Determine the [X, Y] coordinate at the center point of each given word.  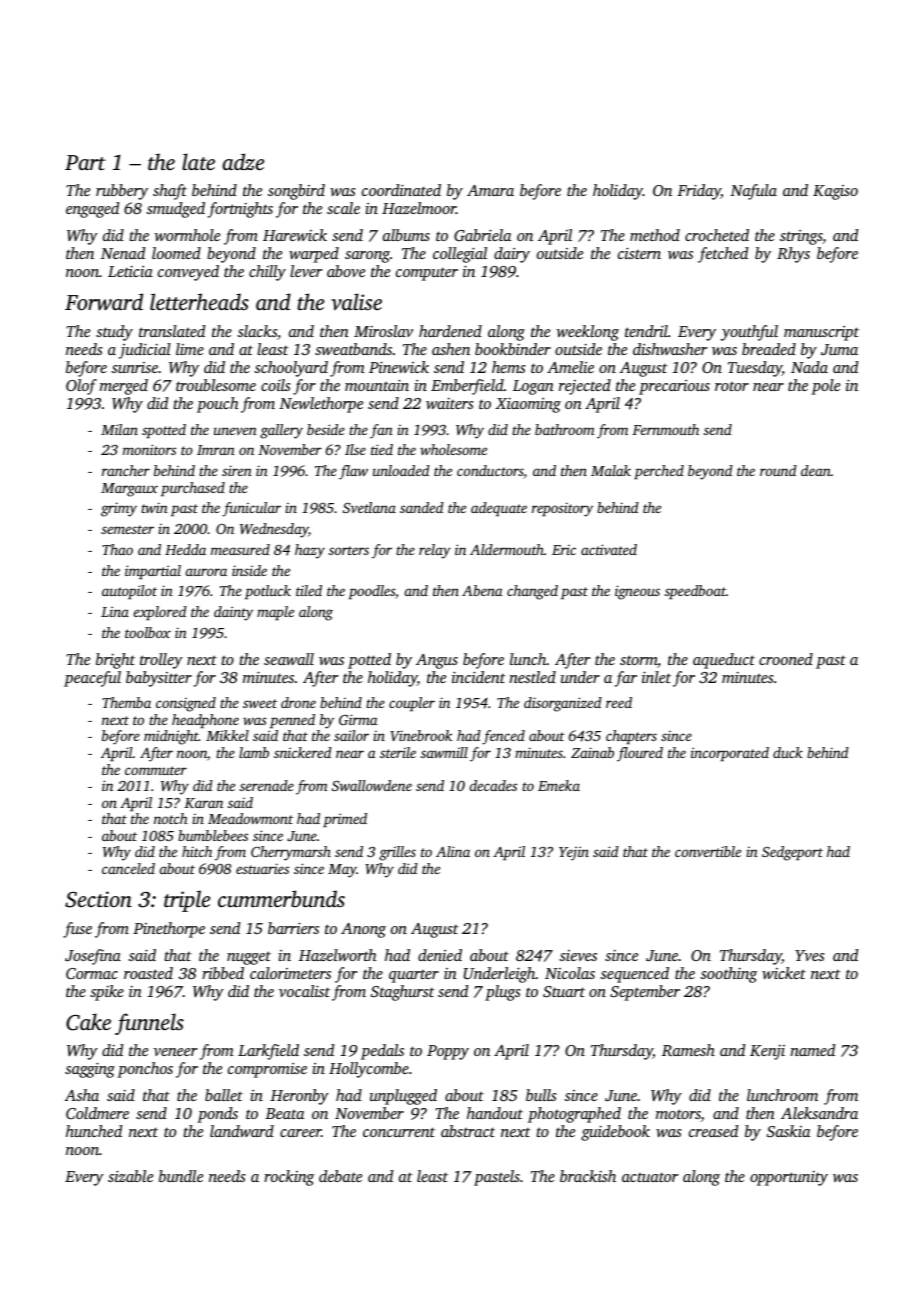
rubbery [122, 192]
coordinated [401, 190]
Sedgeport [792, 853]
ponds [217, 1115]
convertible [708, 851]
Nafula [753, 192]
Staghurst [402, 993]
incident [478, 677]
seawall [289, 659]
